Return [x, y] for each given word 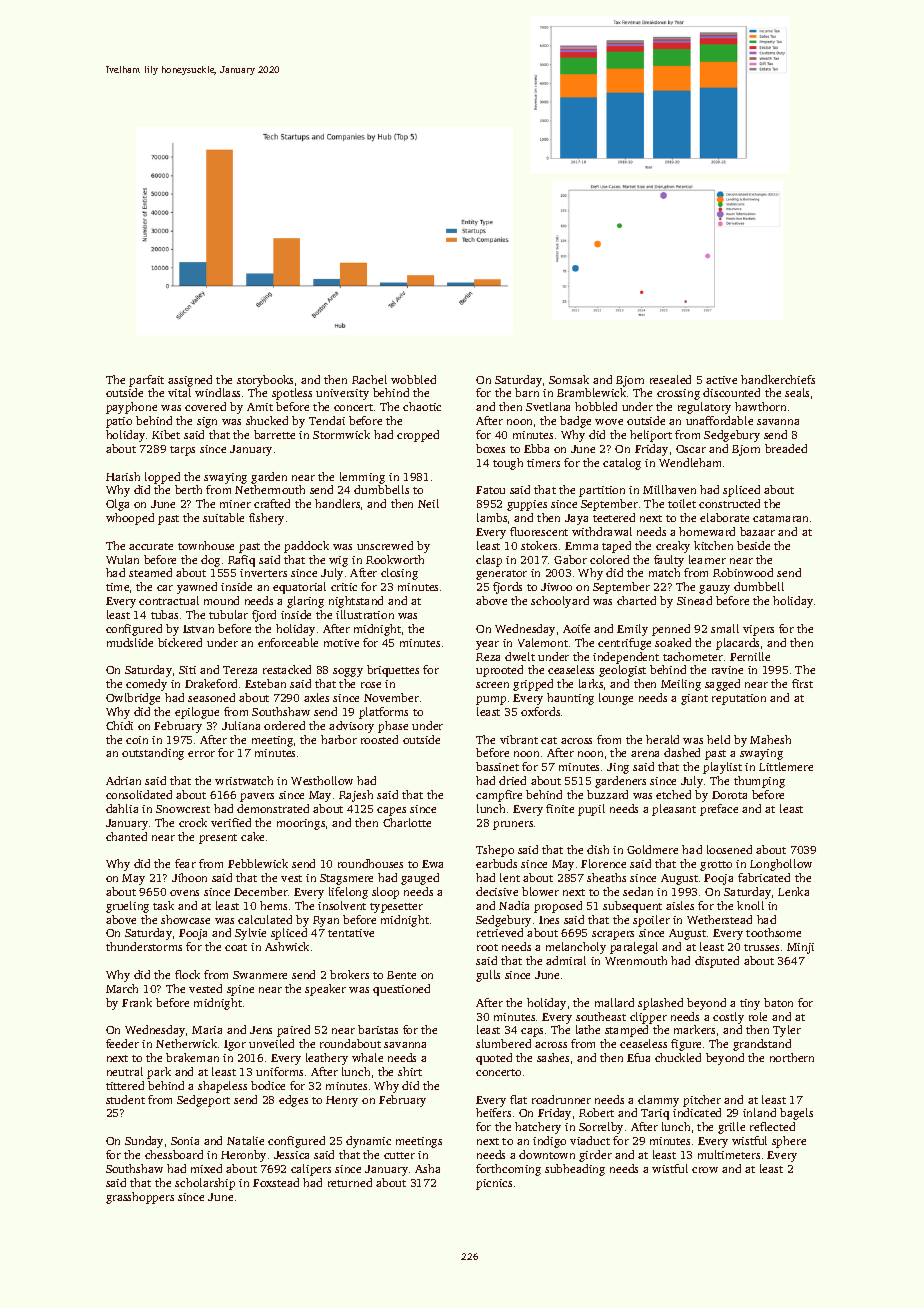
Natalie [245, 1140]
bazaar [757, 531]
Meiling [681, 685]
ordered [284, 725]
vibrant [519, 739]
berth [188, 489]
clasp [489, 561]
